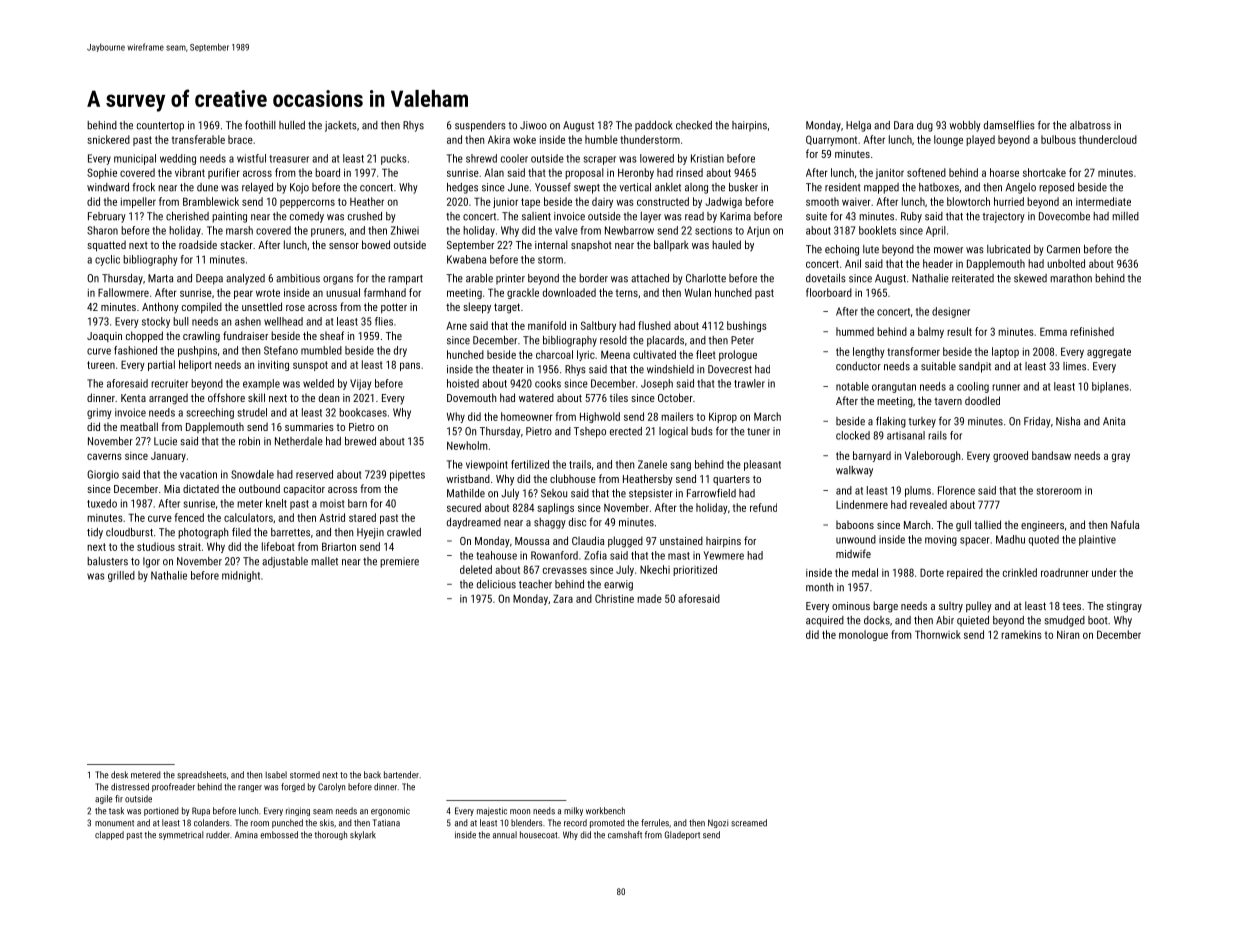  What do you see at coordinates (1125, 524) in the document?
I see `Nafula` at bounding box center [1125, 524].
